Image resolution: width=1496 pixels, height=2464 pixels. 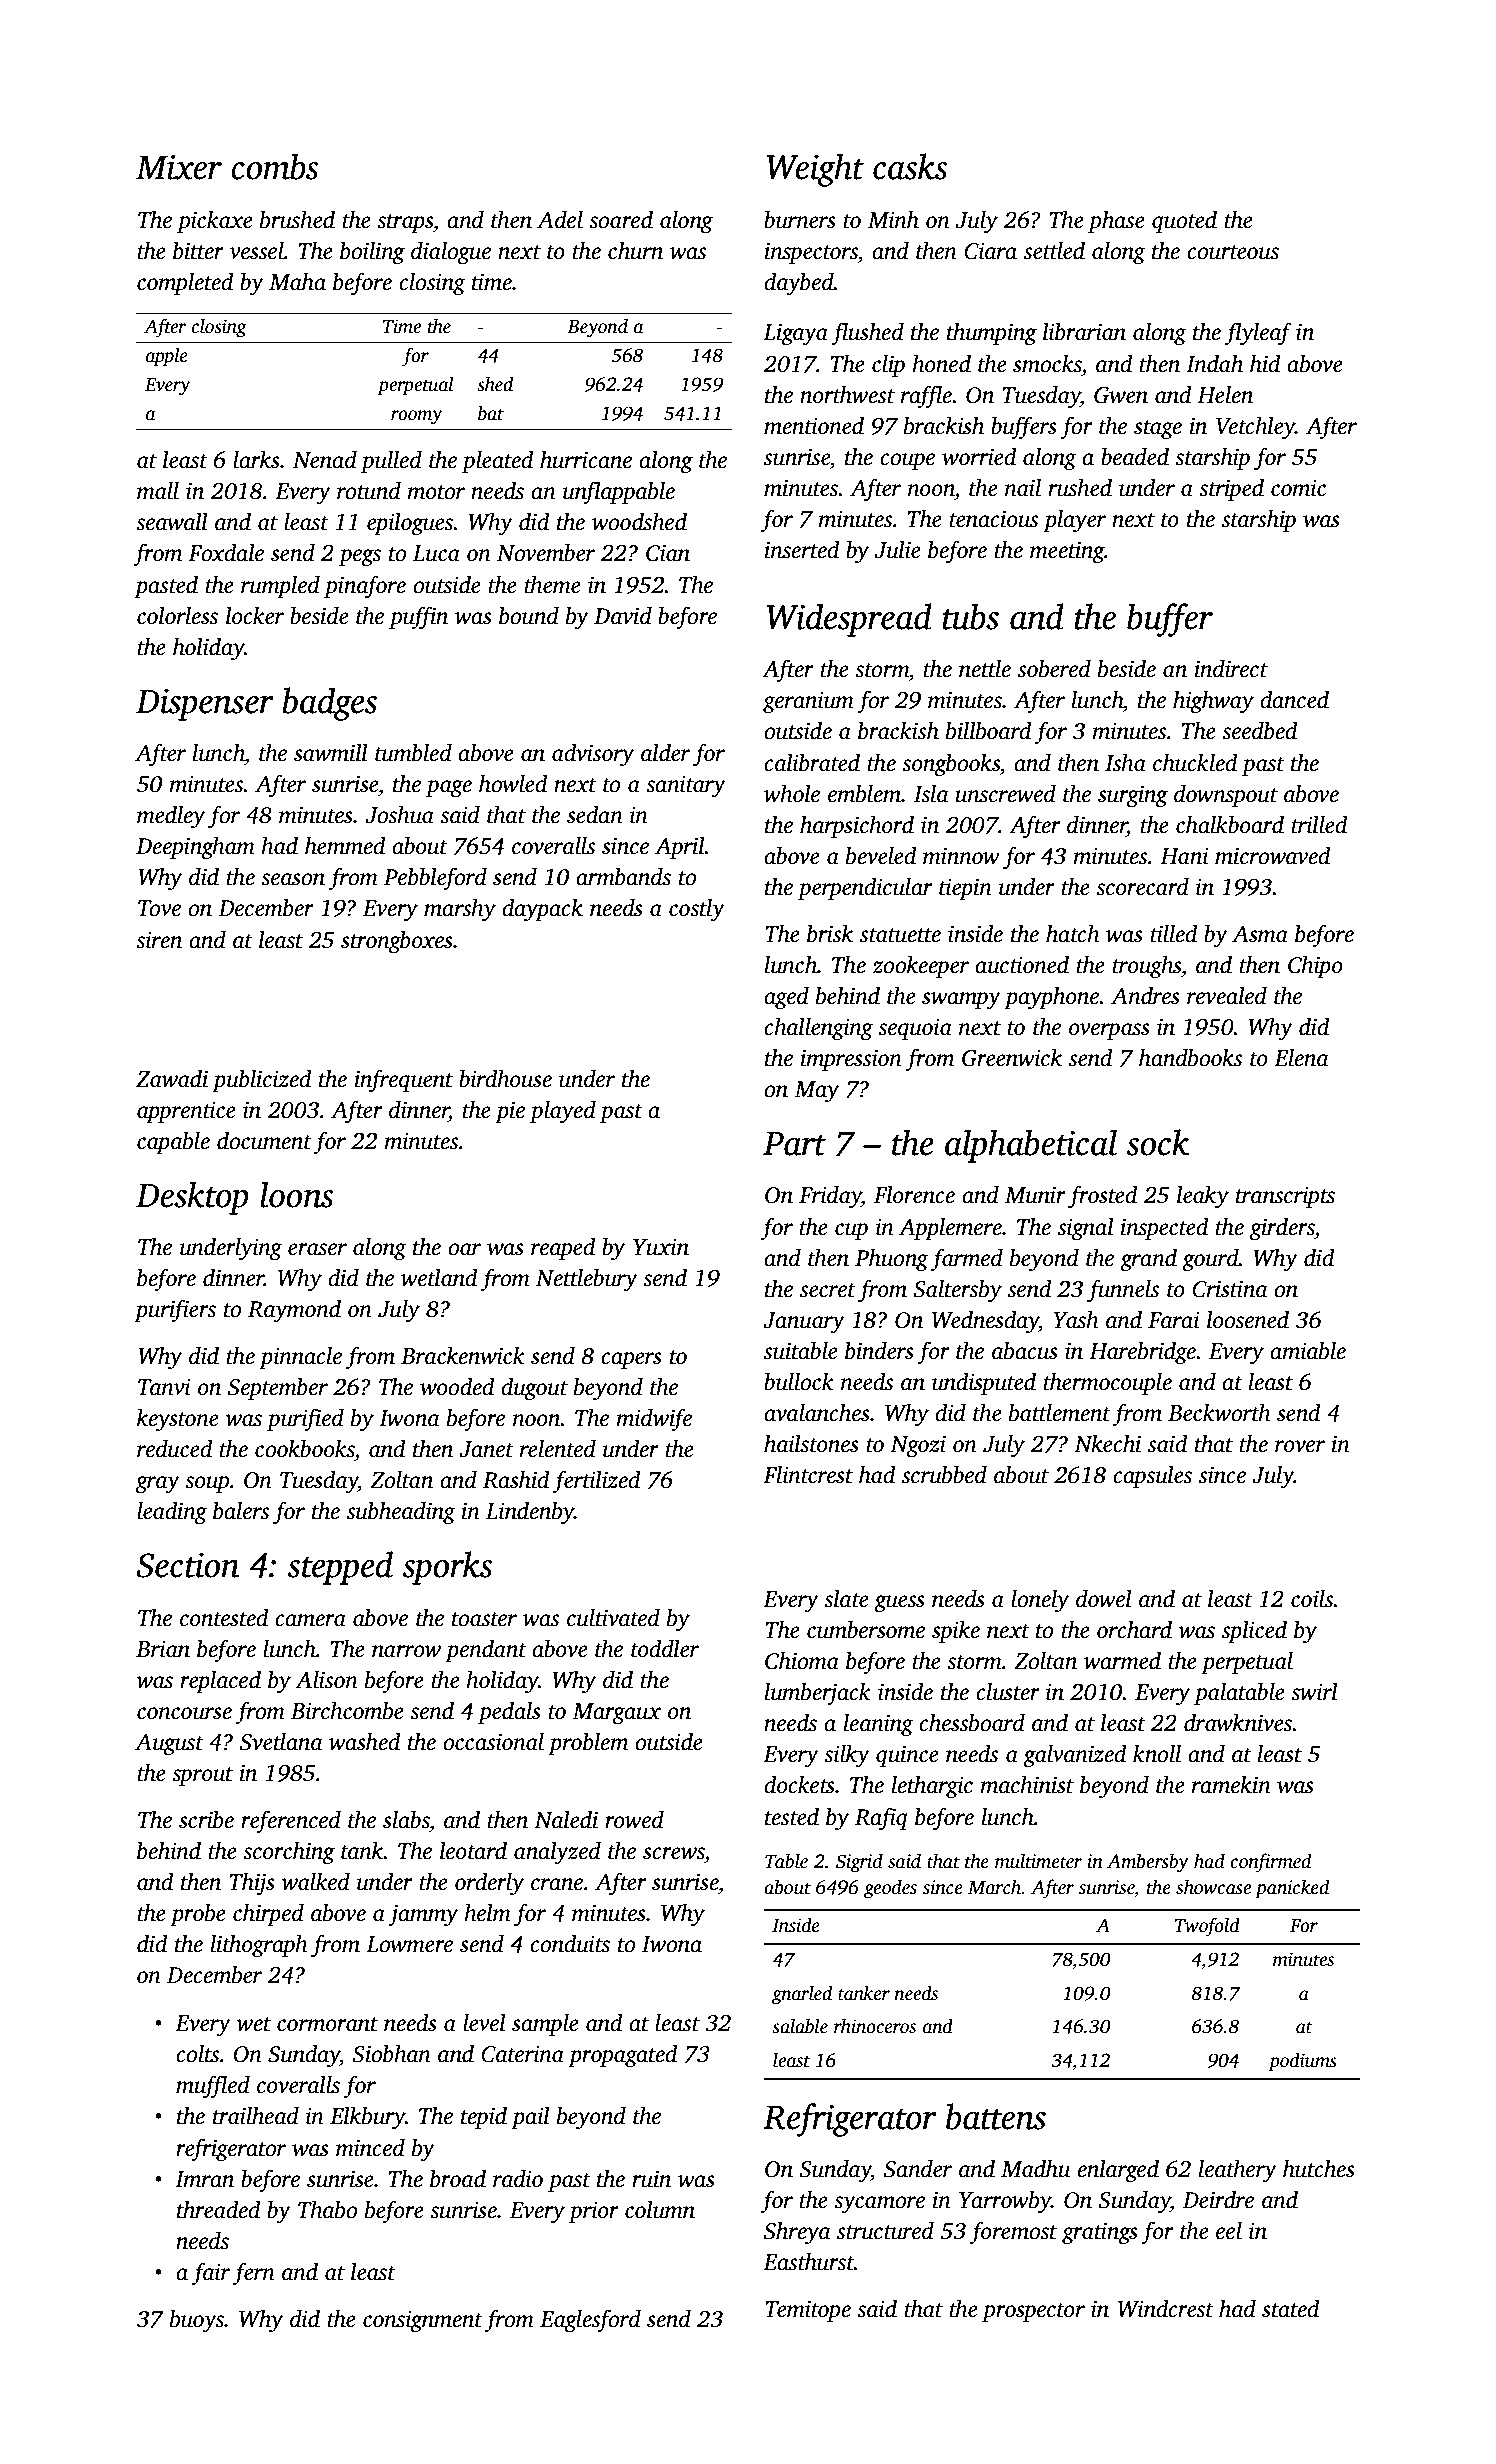 I want to click on Imran, so click(x=204, y=2179).
